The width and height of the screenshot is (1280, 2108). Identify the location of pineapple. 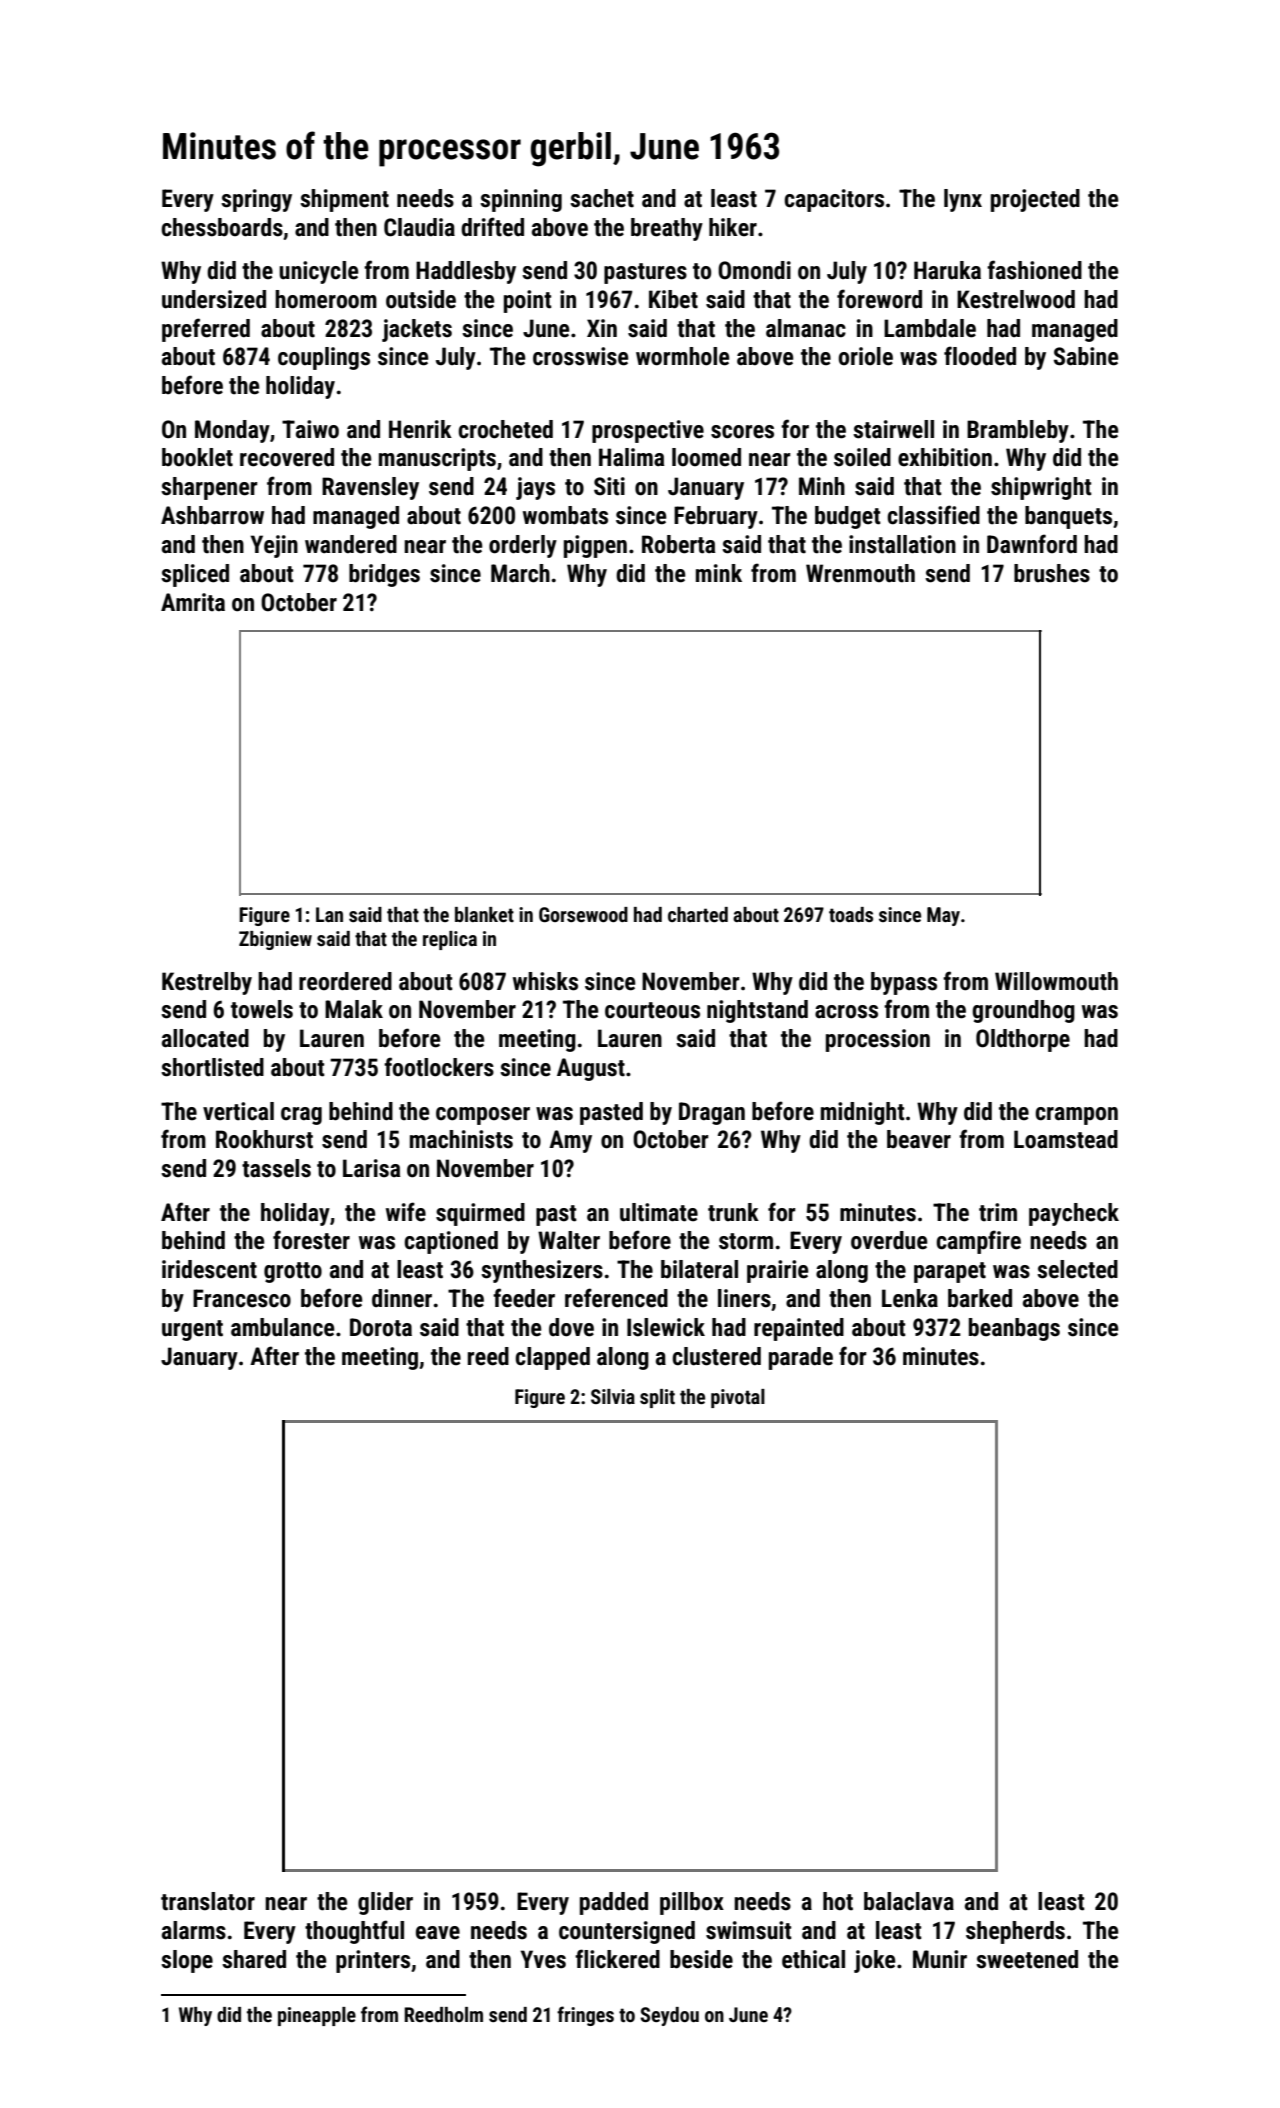
(317, 2016).
